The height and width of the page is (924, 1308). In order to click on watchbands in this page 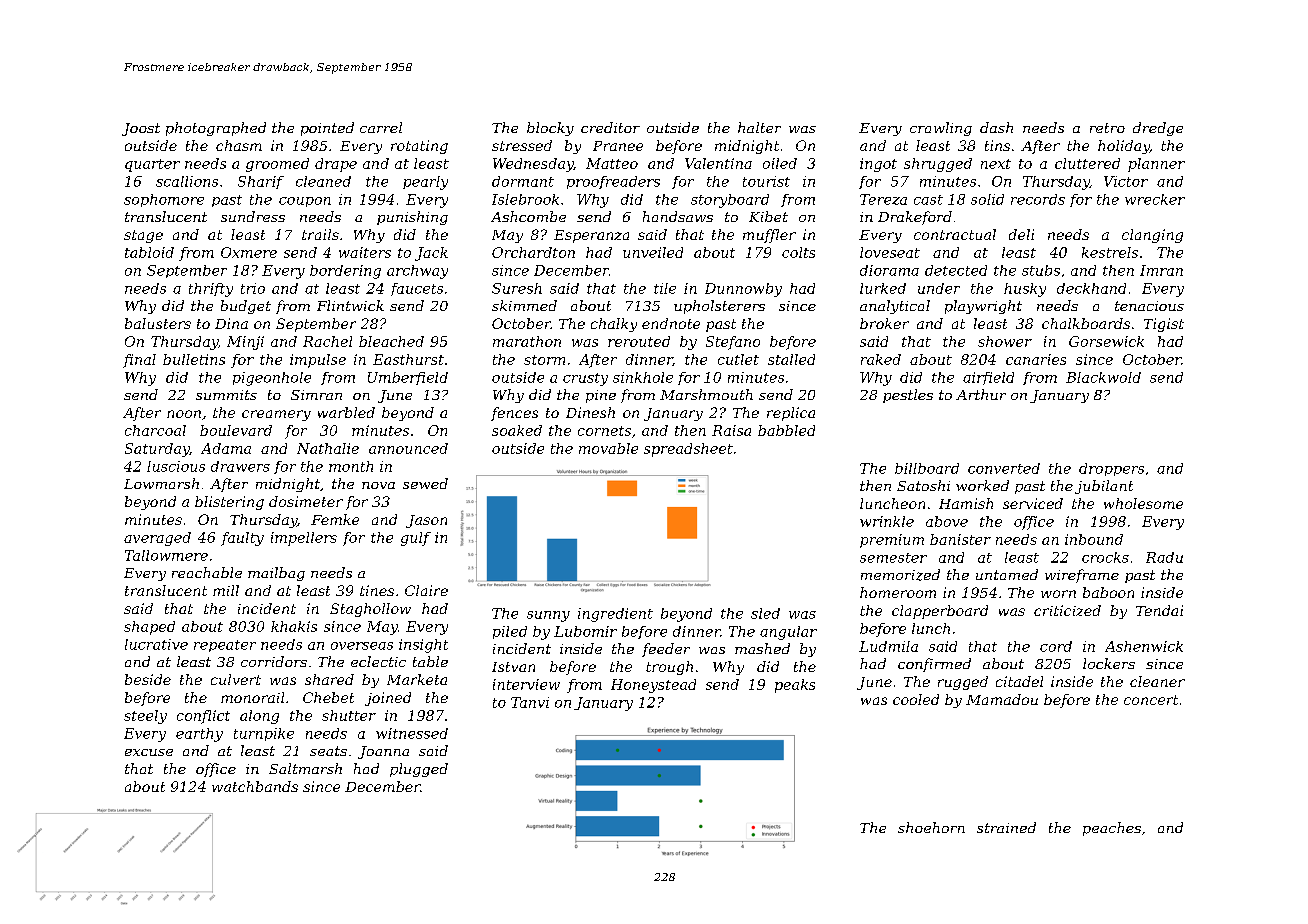, I will do `click(255, 786)`.
